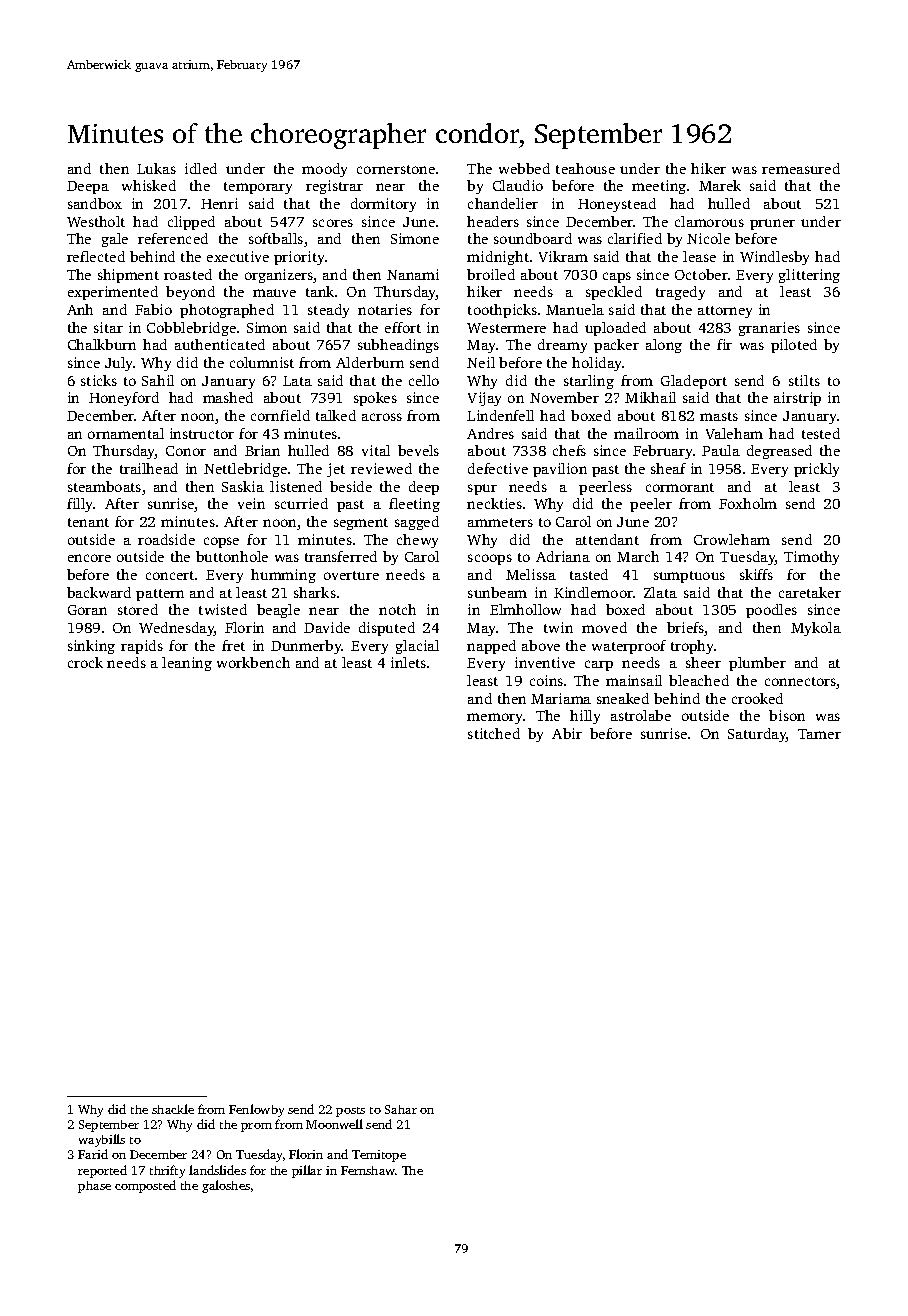 The height and width of the page is (1316, 908). What do you see at coordinates (518, 185) in the page?
I see `Claudio` at bounding box center [518, 185].
